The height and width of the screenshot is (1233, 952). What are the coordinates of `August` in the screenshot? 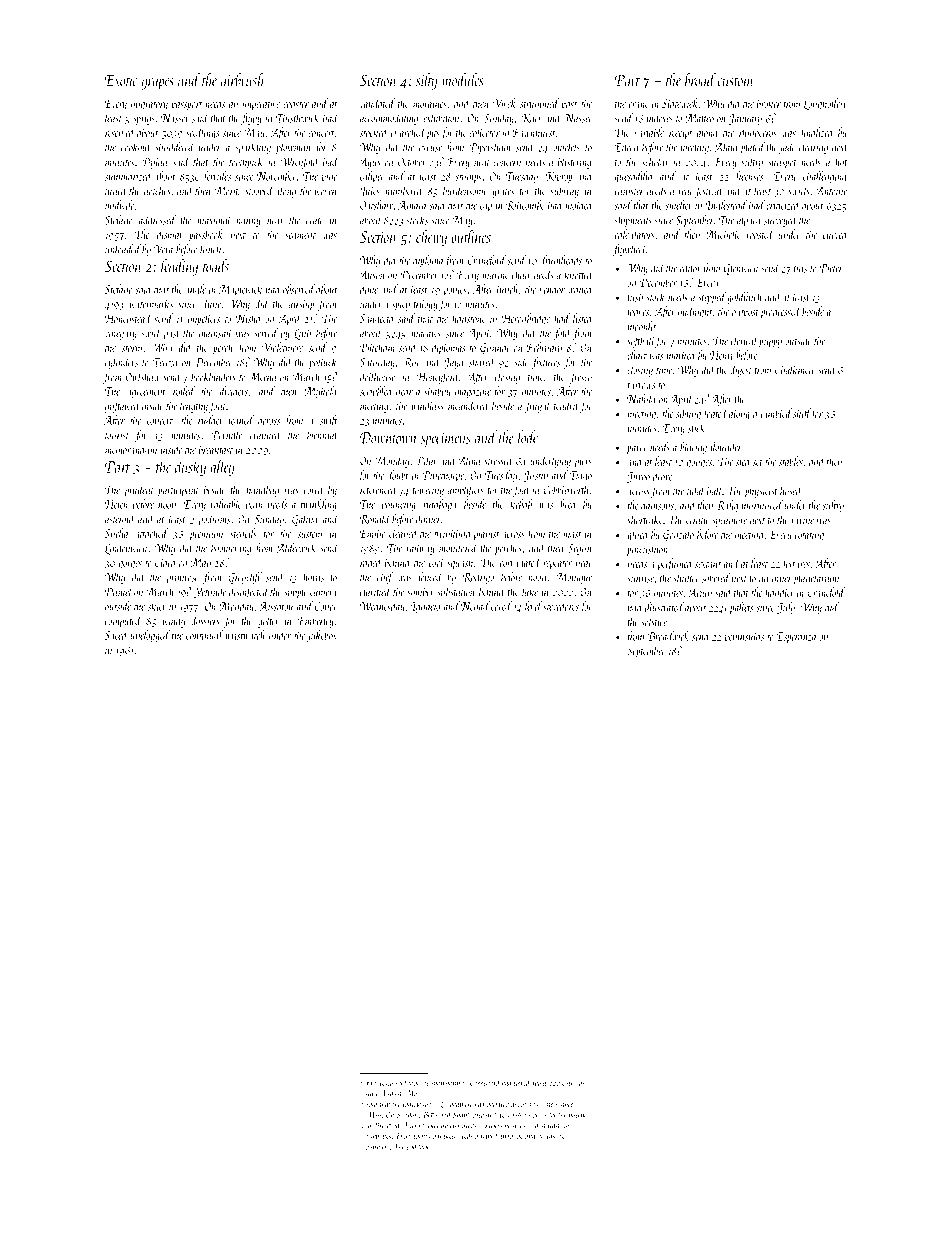 It's located at (391, 1094).
